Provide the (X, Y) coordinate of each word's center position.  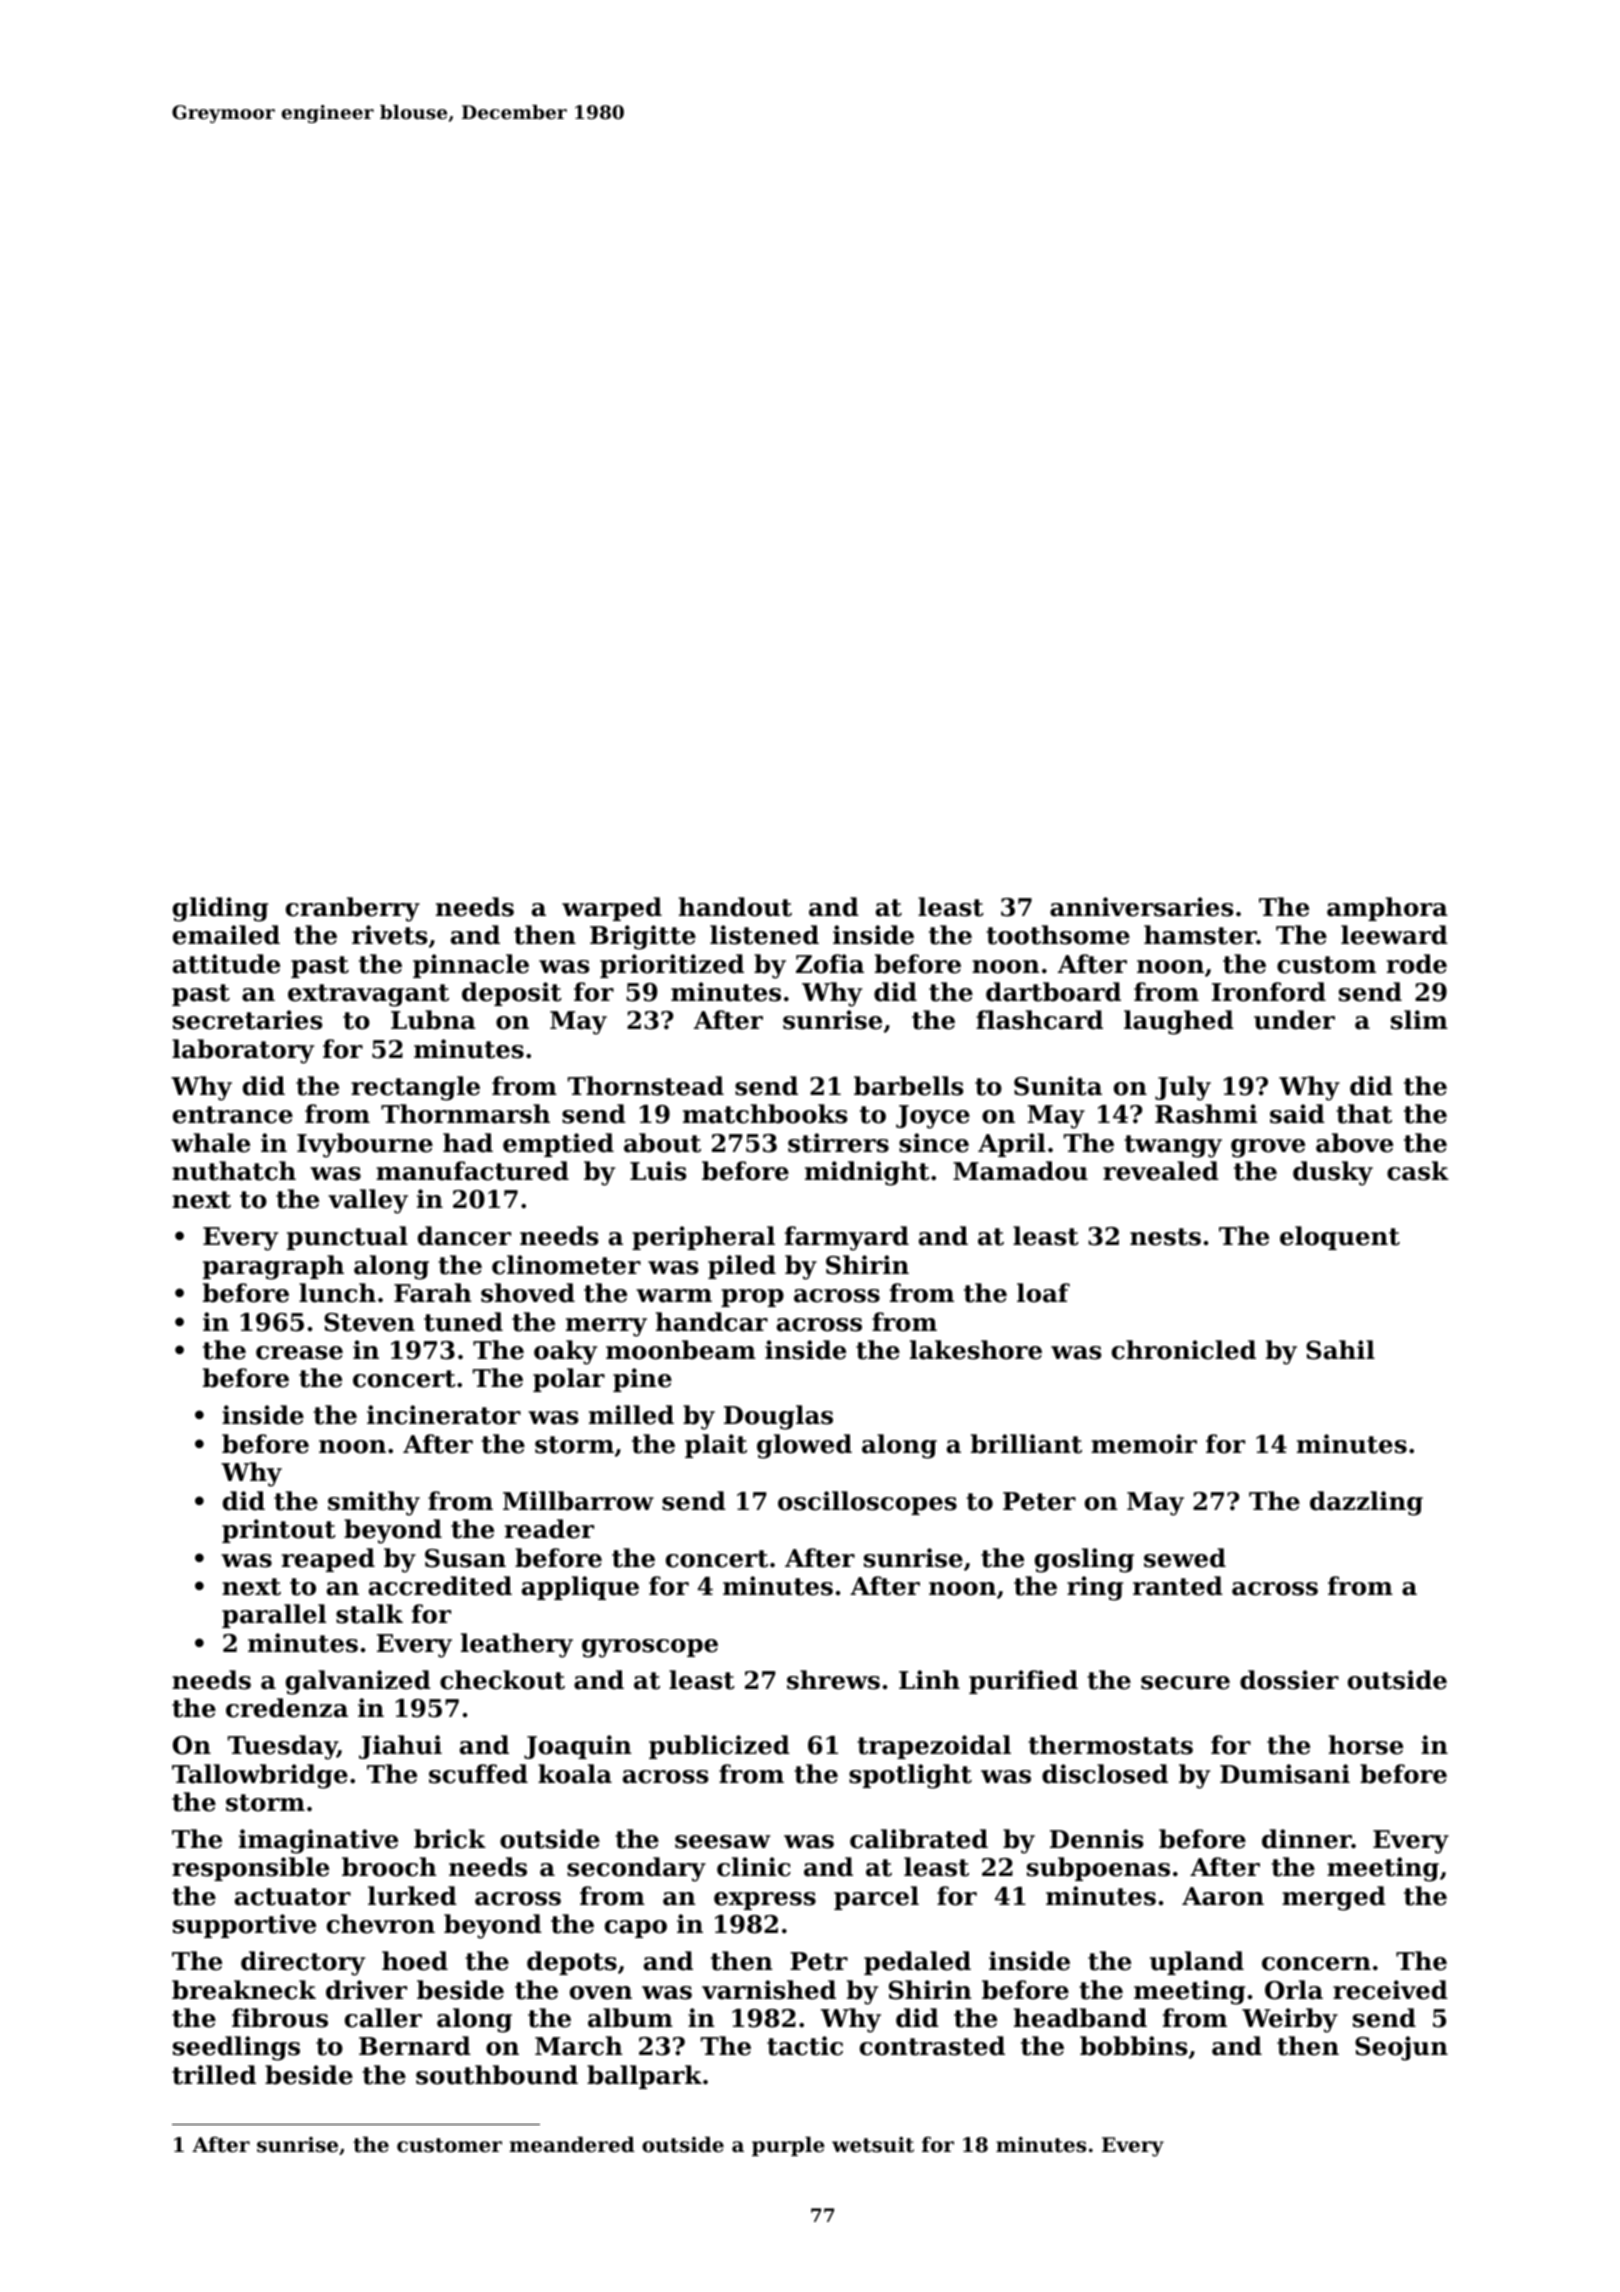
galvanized (358, 1682)
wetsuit (873, 2145)
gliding (220, 909)
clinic (754, 1867)
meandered (572, 2144)
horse (1366, 1745)
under (1294, 1020)
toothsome (1058, 935)
